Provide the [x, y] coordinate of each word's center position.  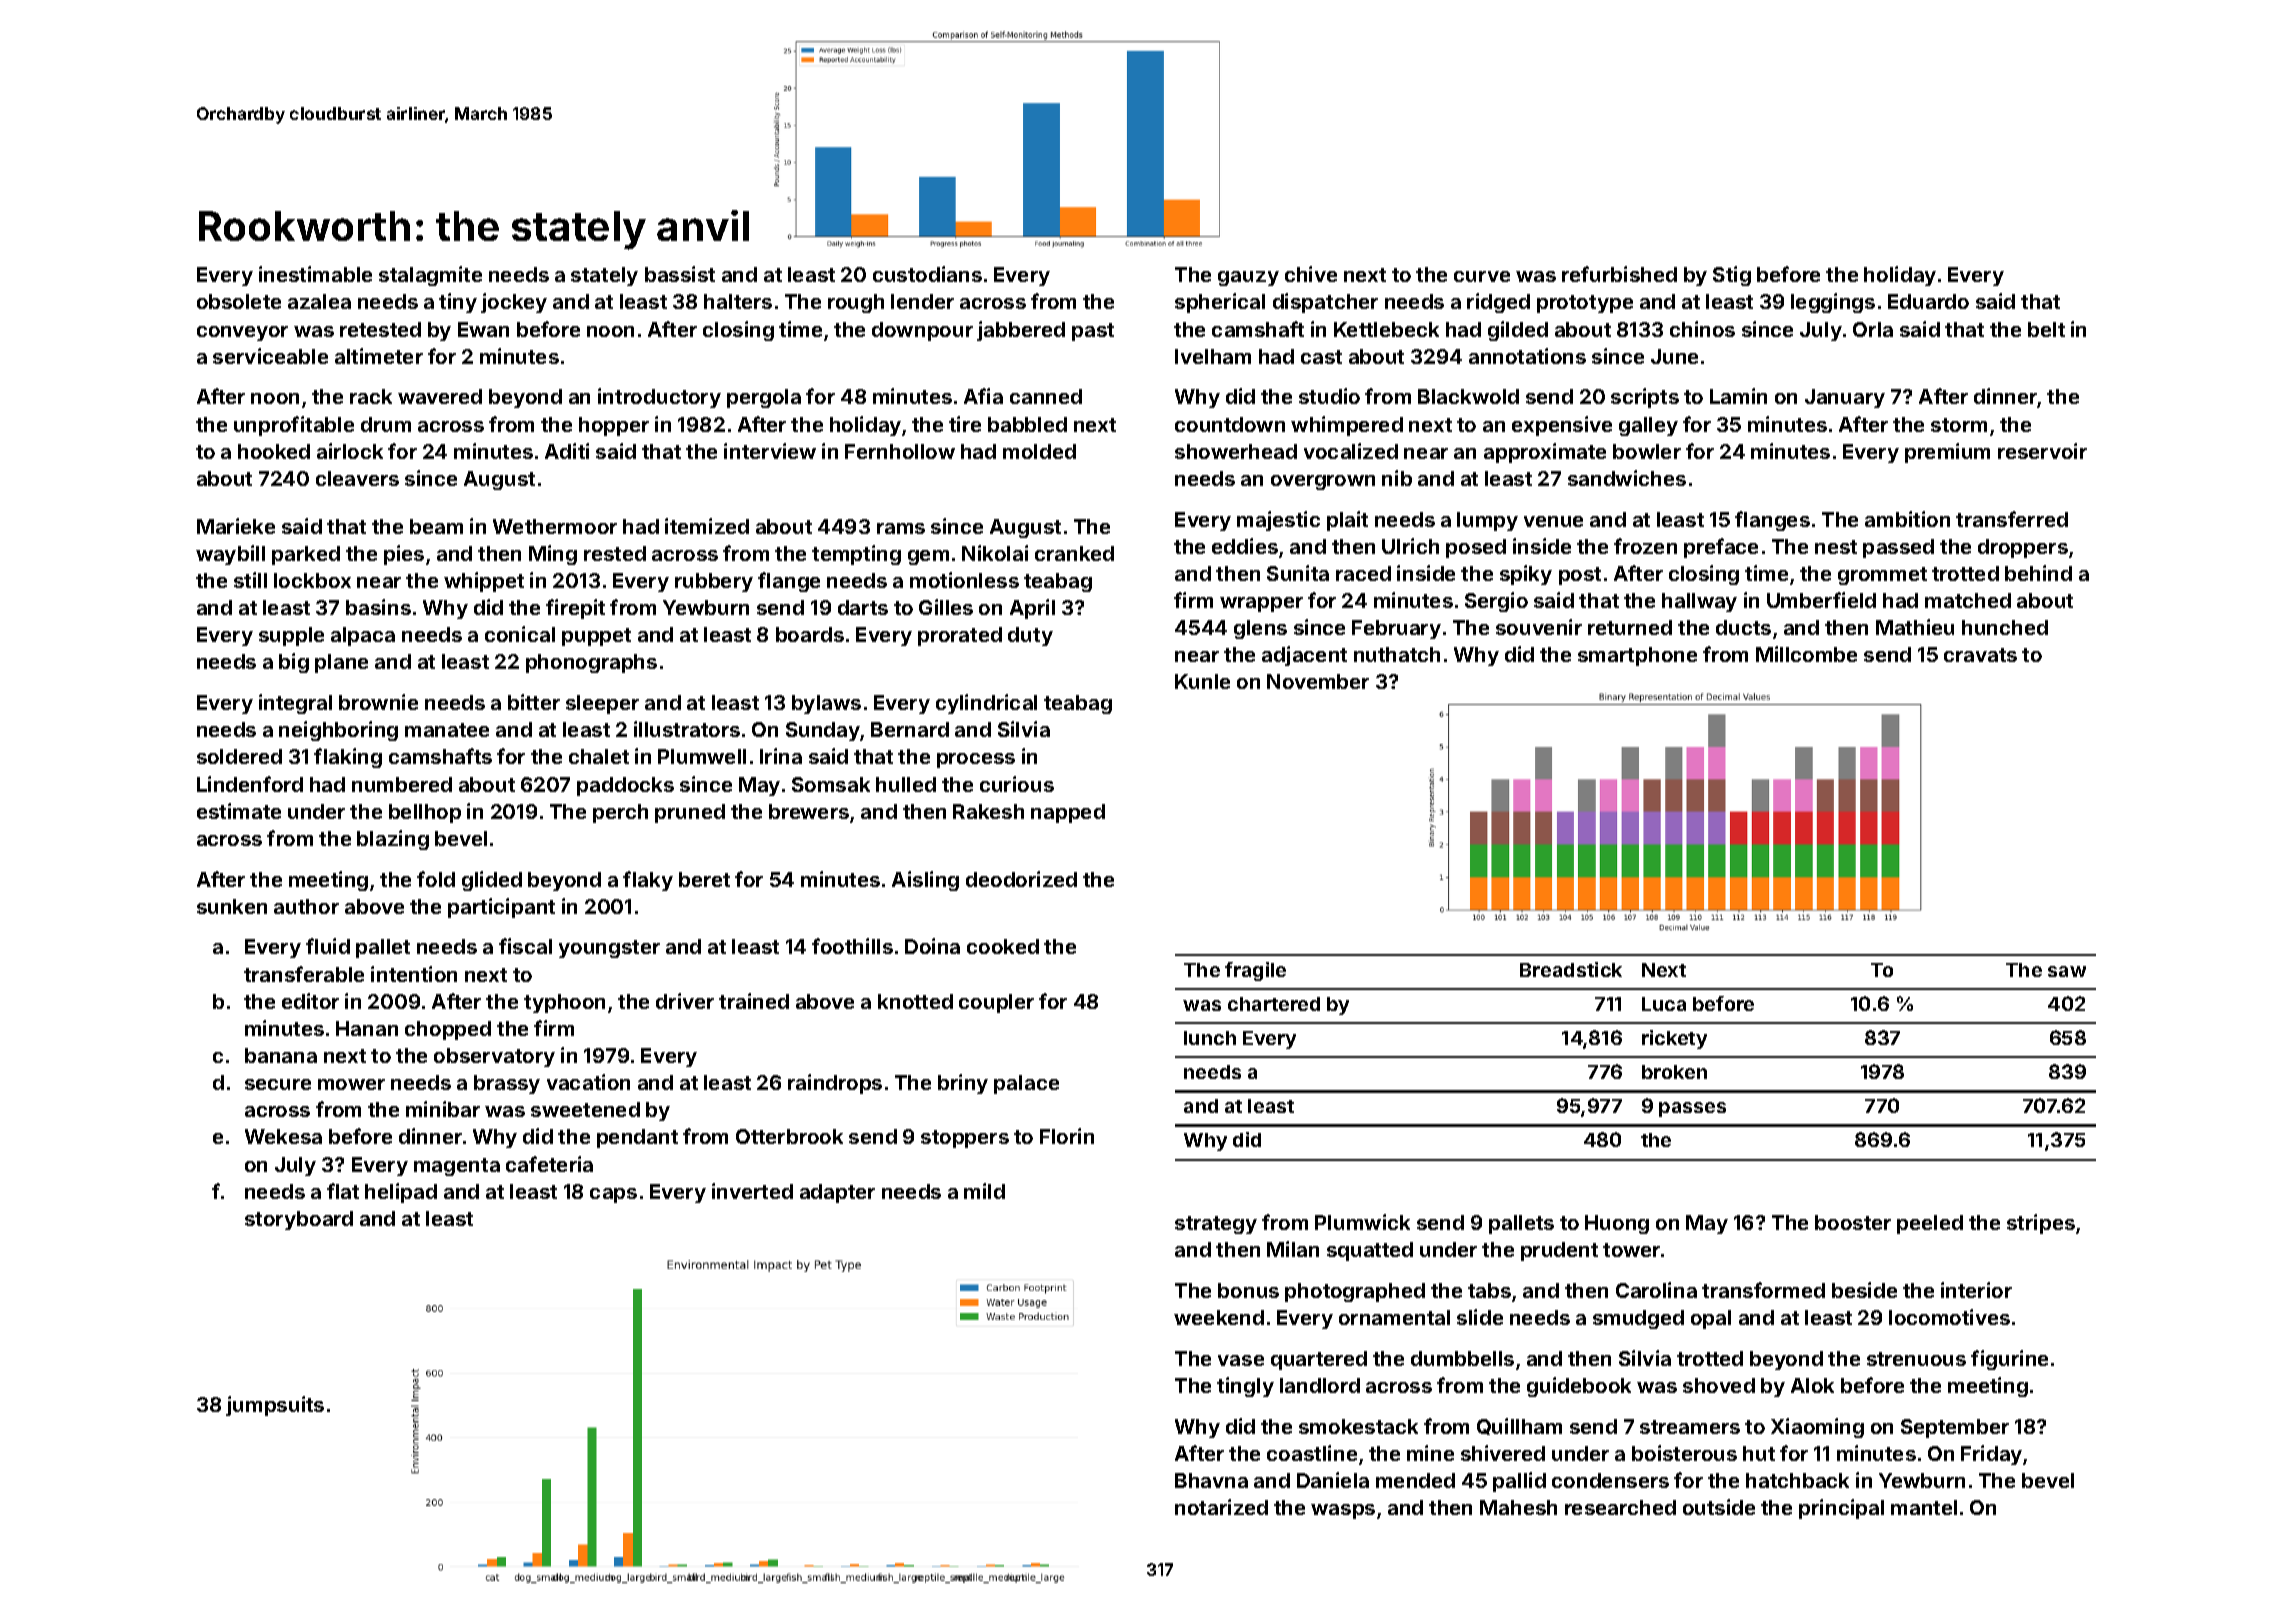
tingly [1245, 1387]
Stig [1732, 276]
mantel [1924, 1507]
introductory [659, 398]
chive [1311, 274]
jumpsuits [275, 1406]
